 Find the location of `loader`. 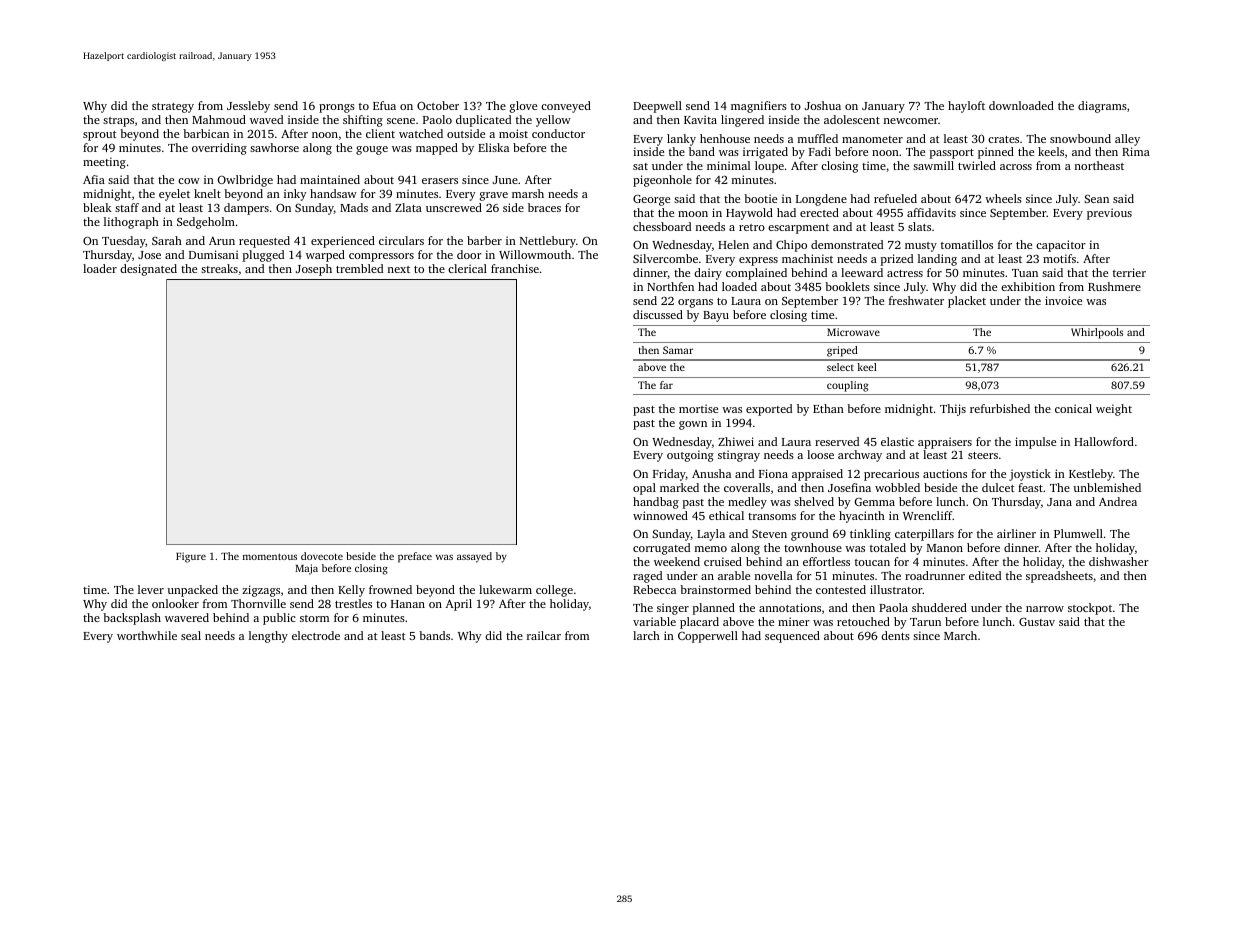

loader is located at coordinates (100, 268).
